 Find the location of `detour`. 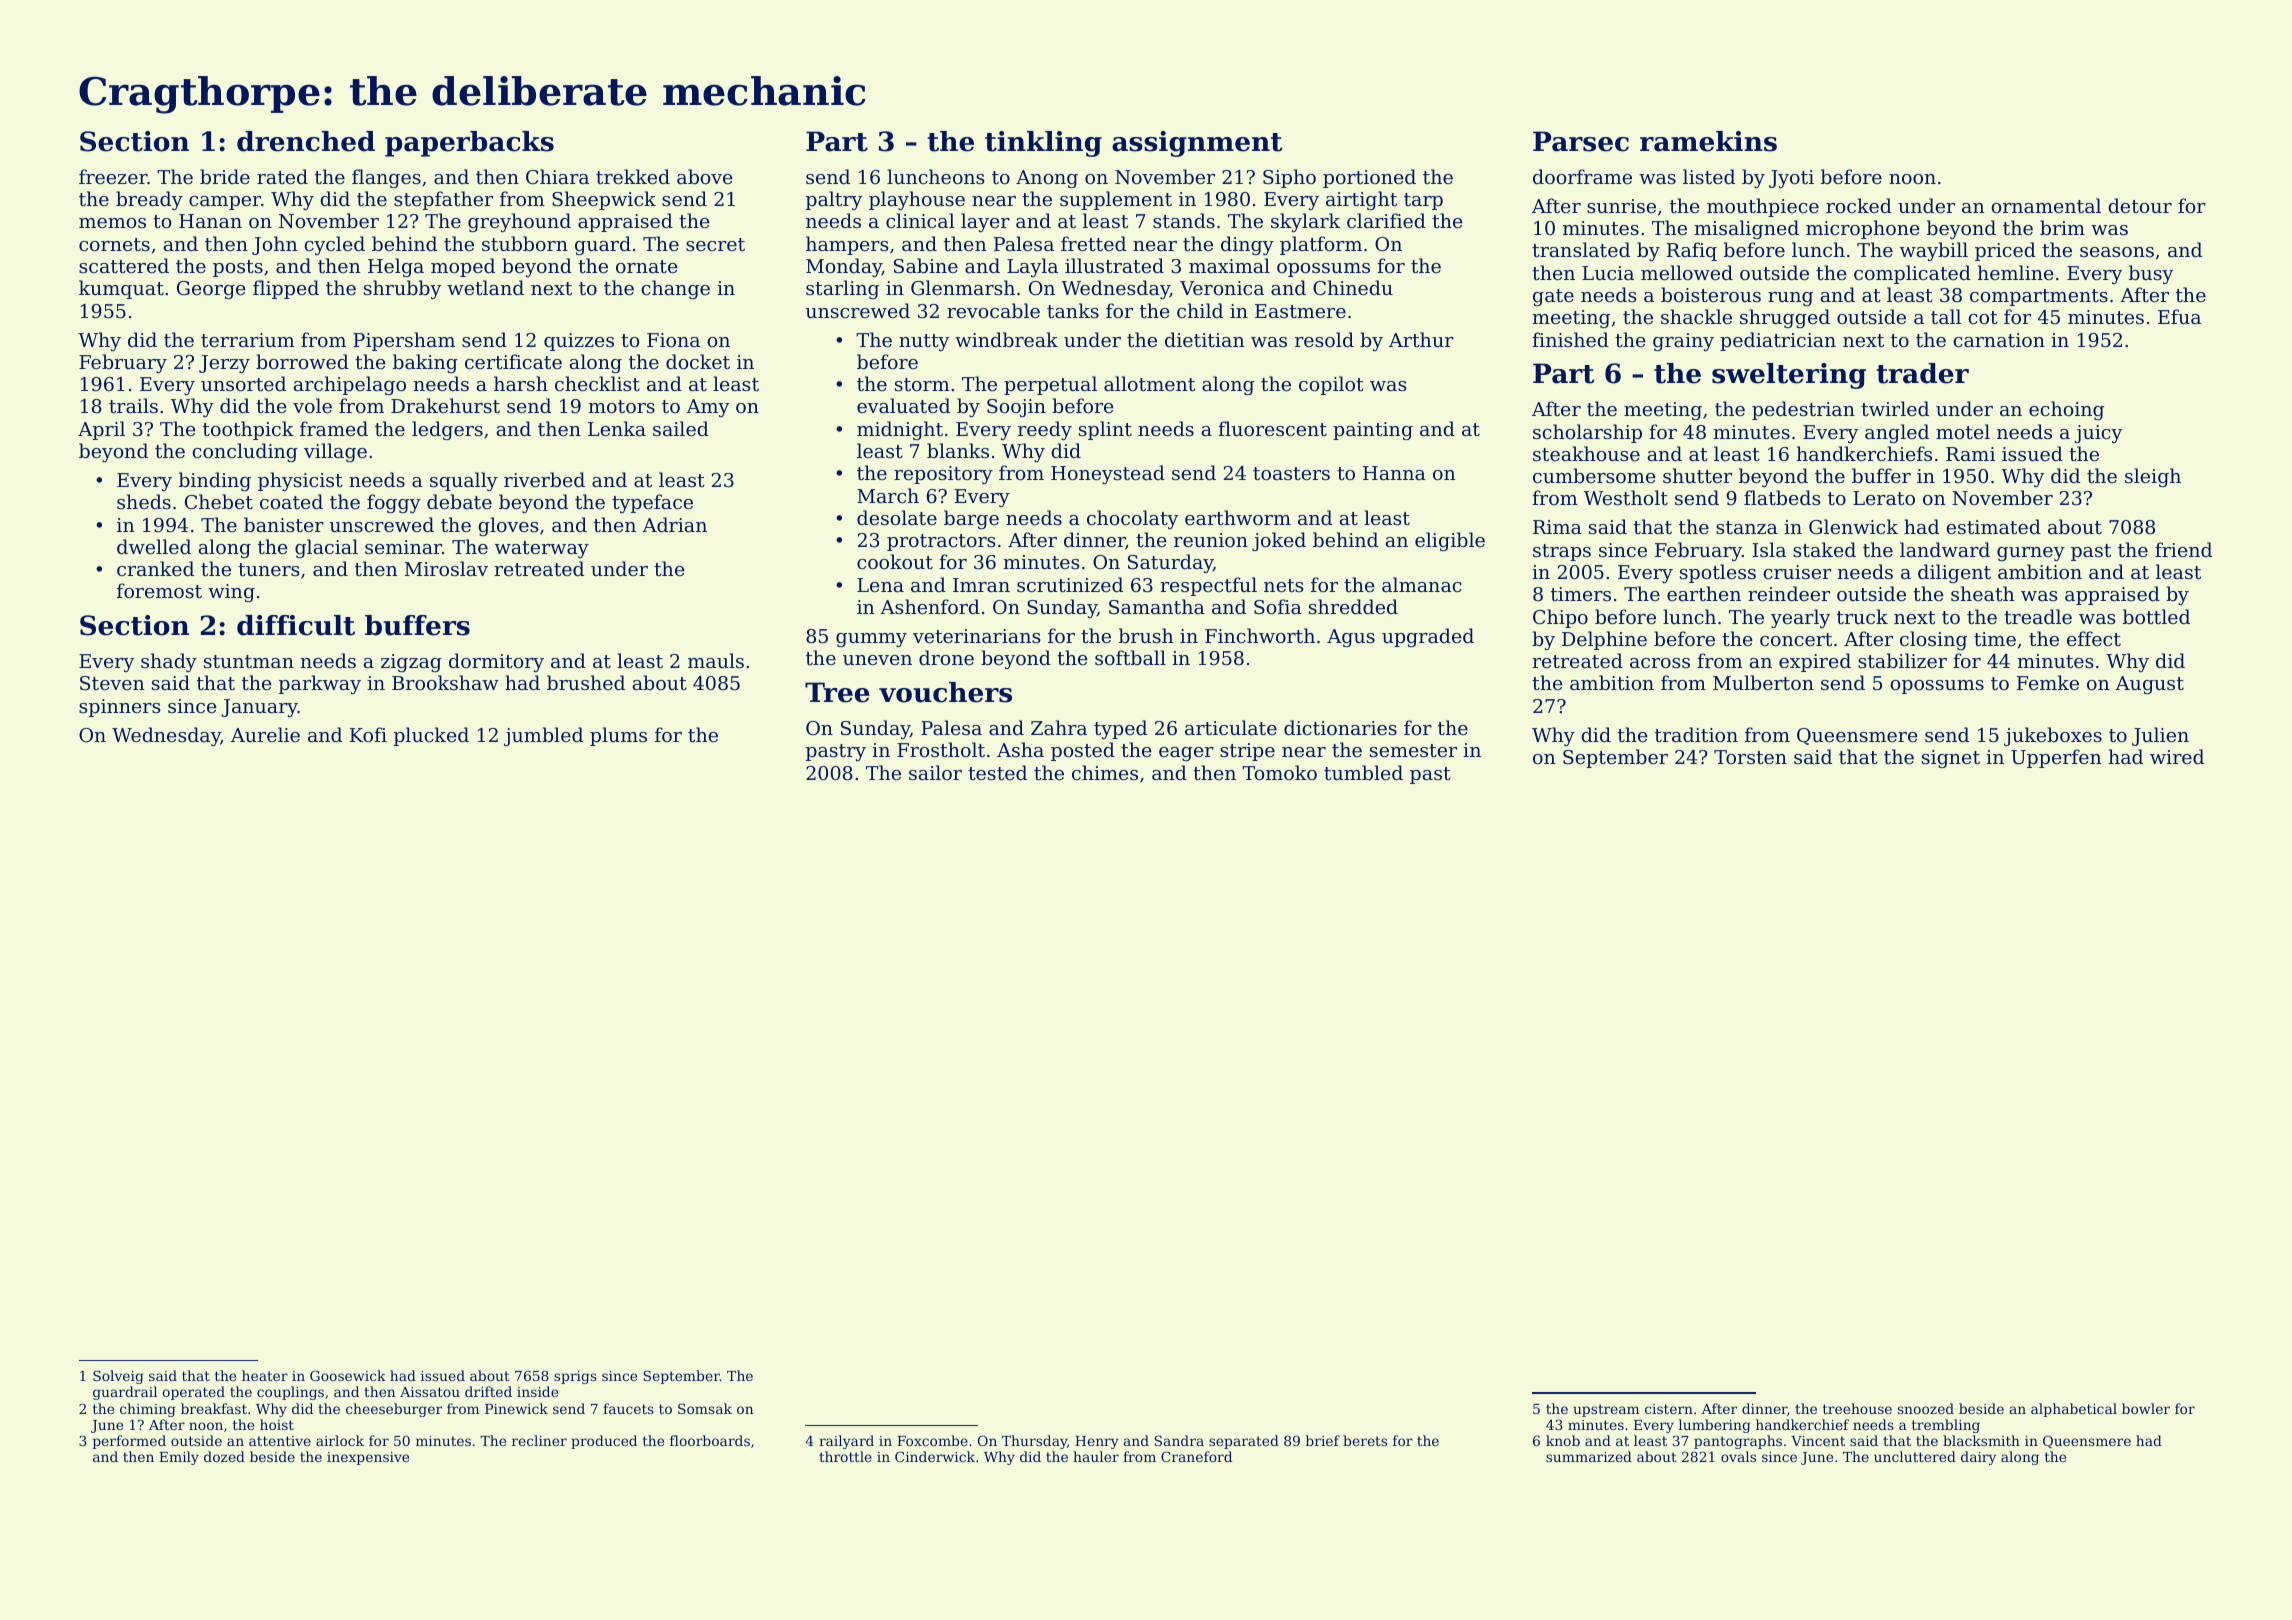

detour is located at coordinates (2140, 206).
